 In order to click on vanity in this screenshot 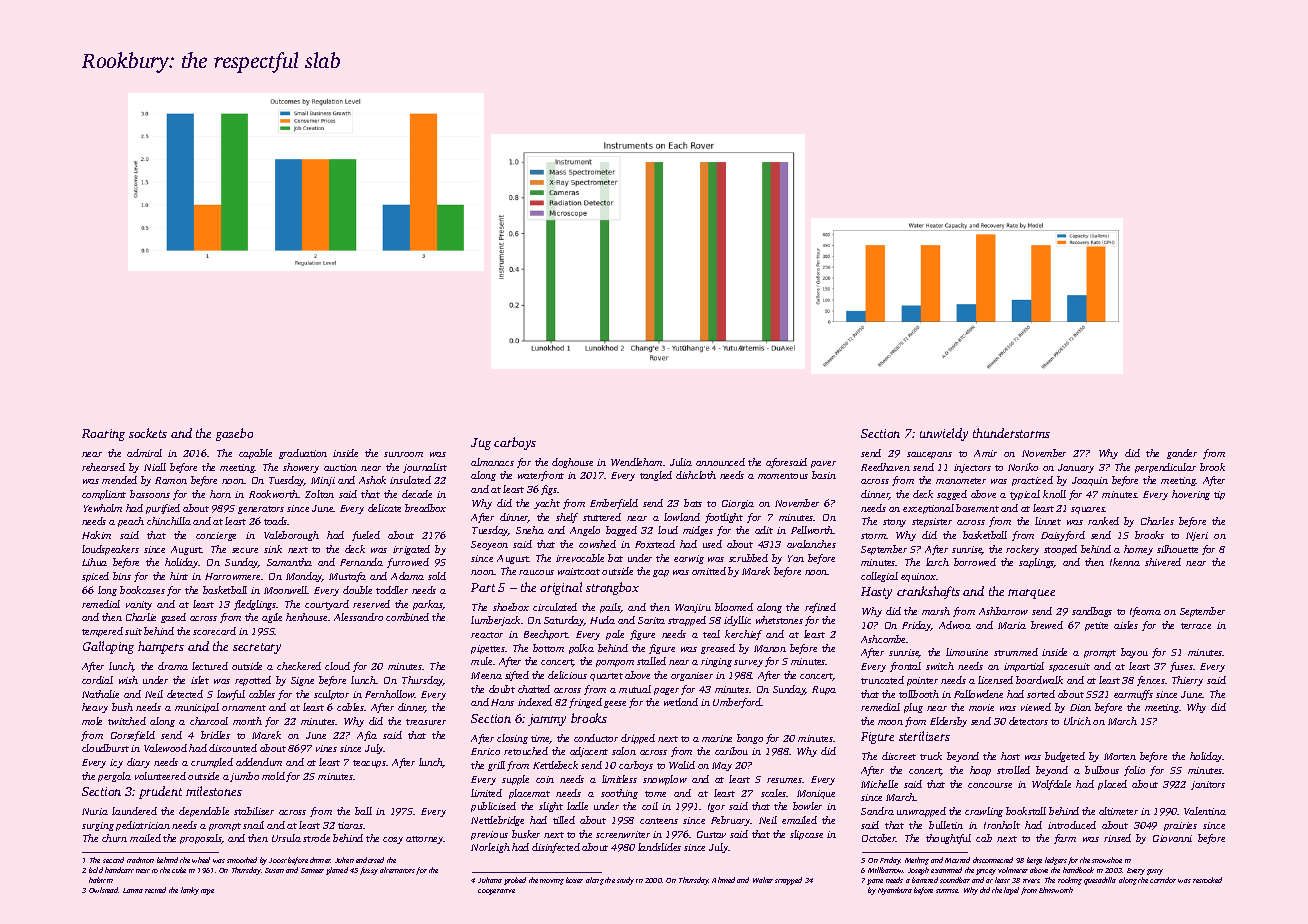, I will do `click(139, 605)`.
